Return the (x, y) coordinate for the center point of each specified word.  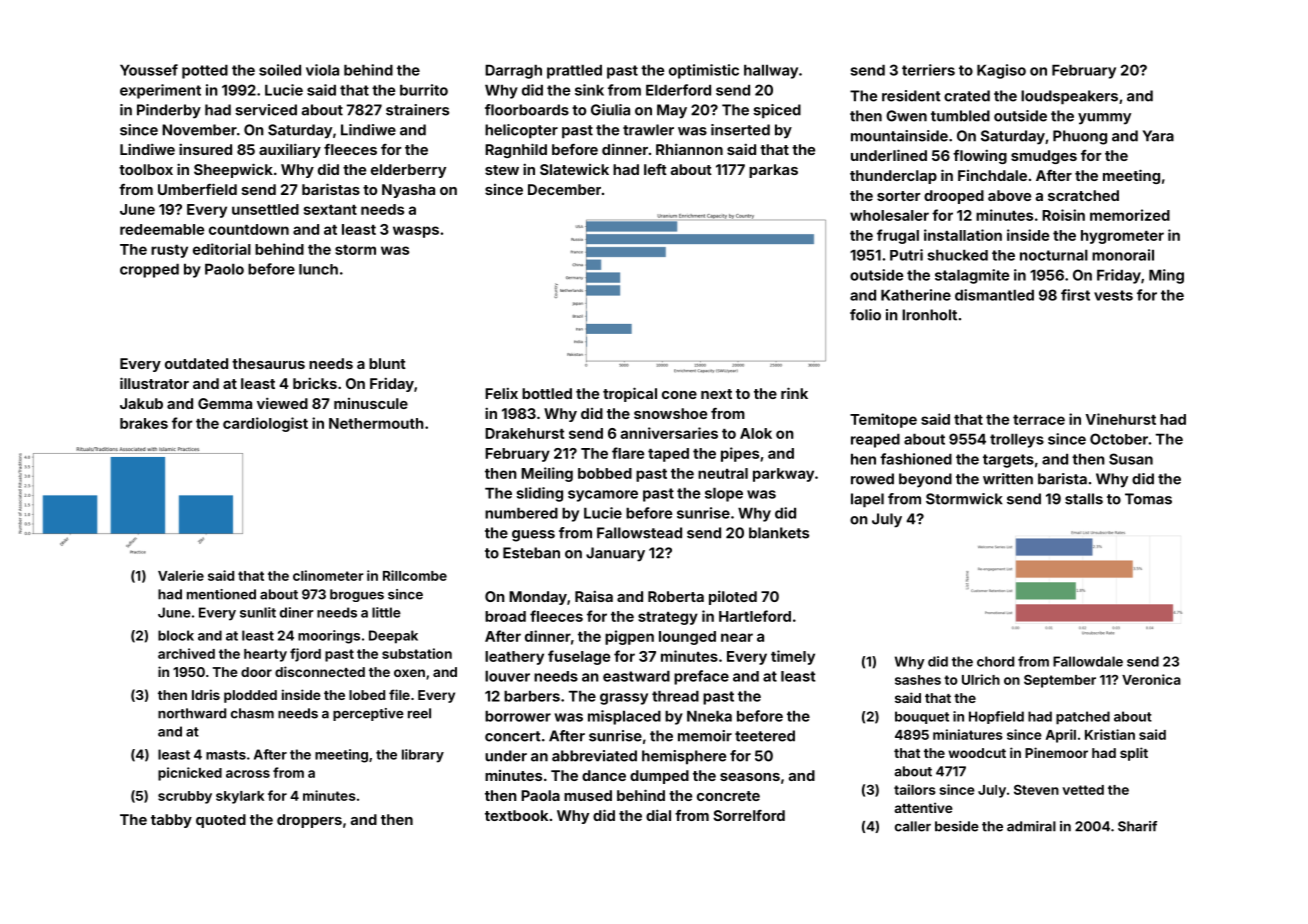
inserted (740, 130)
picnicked (190, 774)
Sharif (1137, 826)
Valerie (181, 575)
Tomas (1148, 499)
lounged (687, 638)
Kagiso (1001, 71)
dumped (659, 777)
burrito (424, 90)
